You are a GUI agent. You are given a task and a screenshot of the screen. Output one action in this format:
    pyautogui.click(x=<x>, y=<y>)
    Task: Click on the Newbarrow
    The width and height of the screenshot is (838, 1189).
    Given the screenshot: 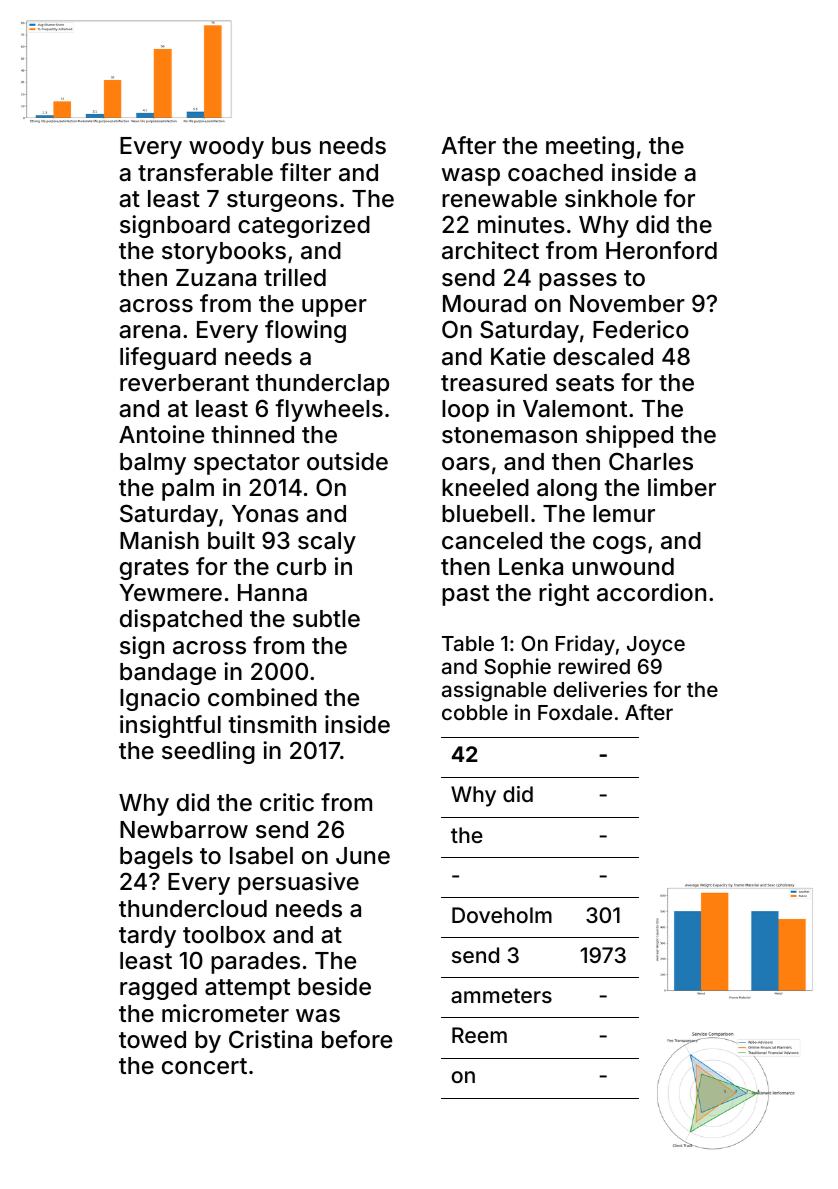 What is the action you would take?
    pyautogui.click(x=184, y=830)
